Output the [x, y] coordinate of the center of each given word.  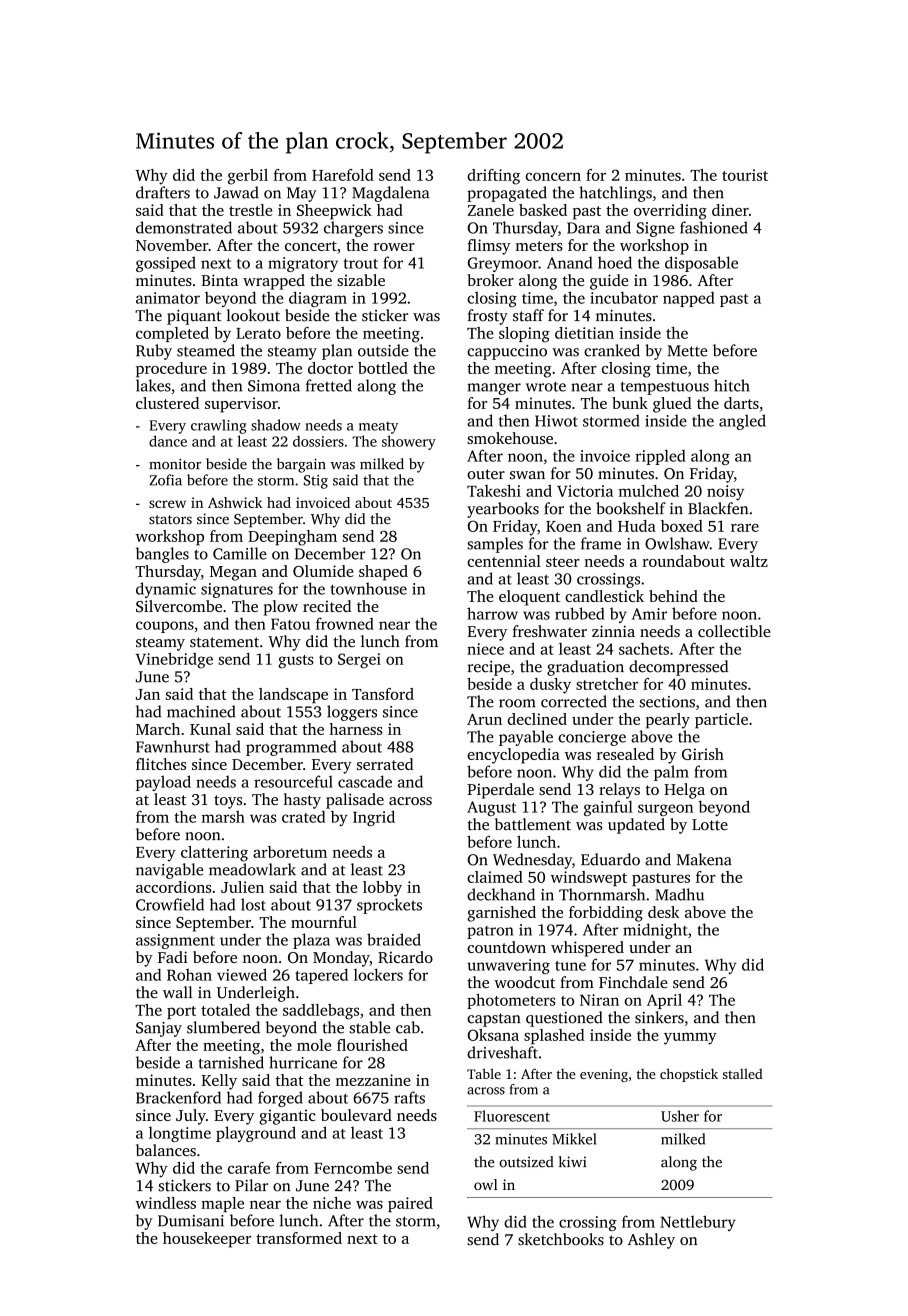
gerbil [248, 177]
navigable [169, 871]
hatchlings [615, 194]
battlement [533, 824]
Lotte [710, 825]
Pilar [251, 1185]
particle [721, 721]
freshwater [550, 631]
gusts [296, 662]
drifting [493, 177]
